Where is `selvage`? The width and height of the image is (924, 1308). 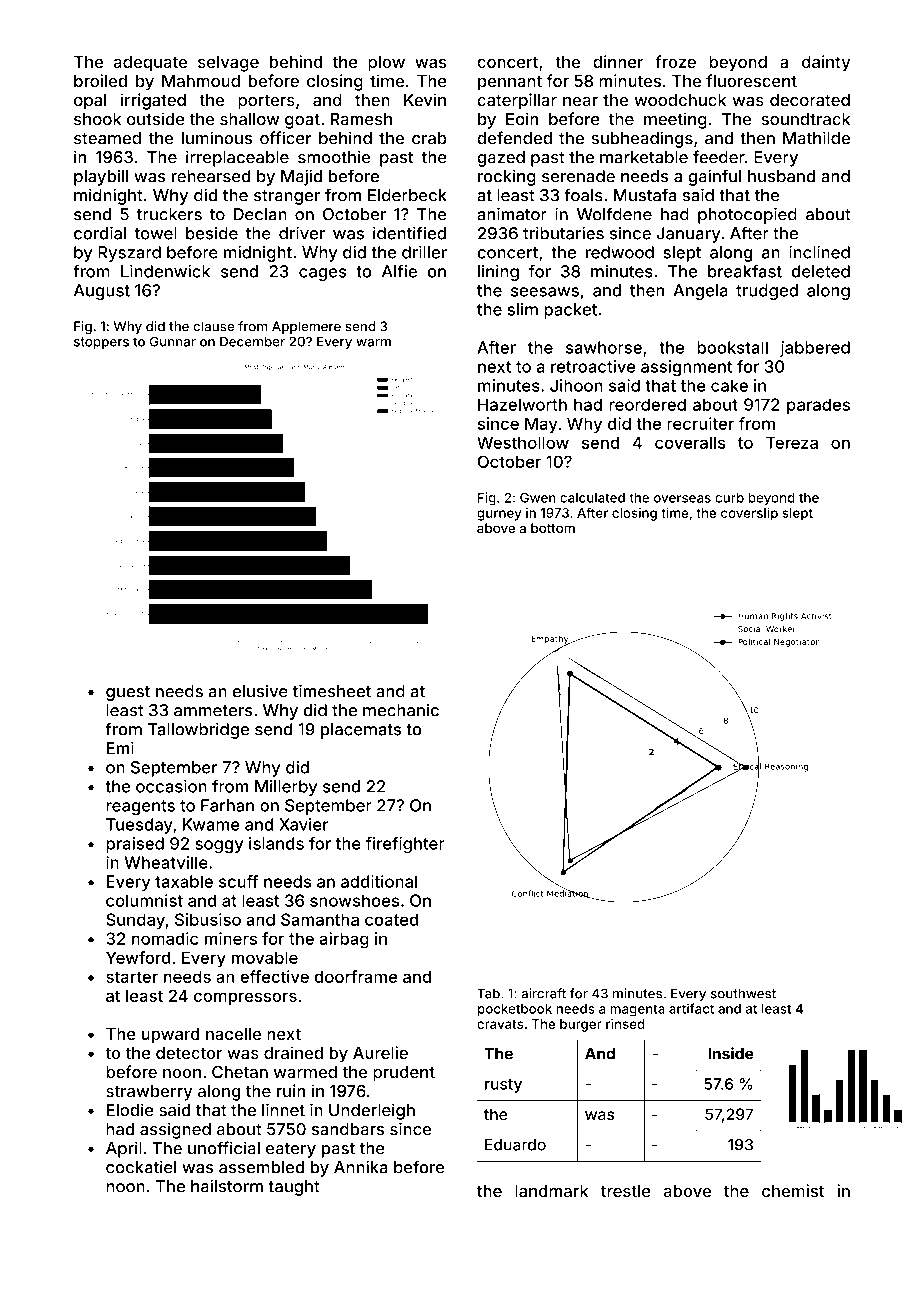
selvage is located at coordinates (228, 63).
